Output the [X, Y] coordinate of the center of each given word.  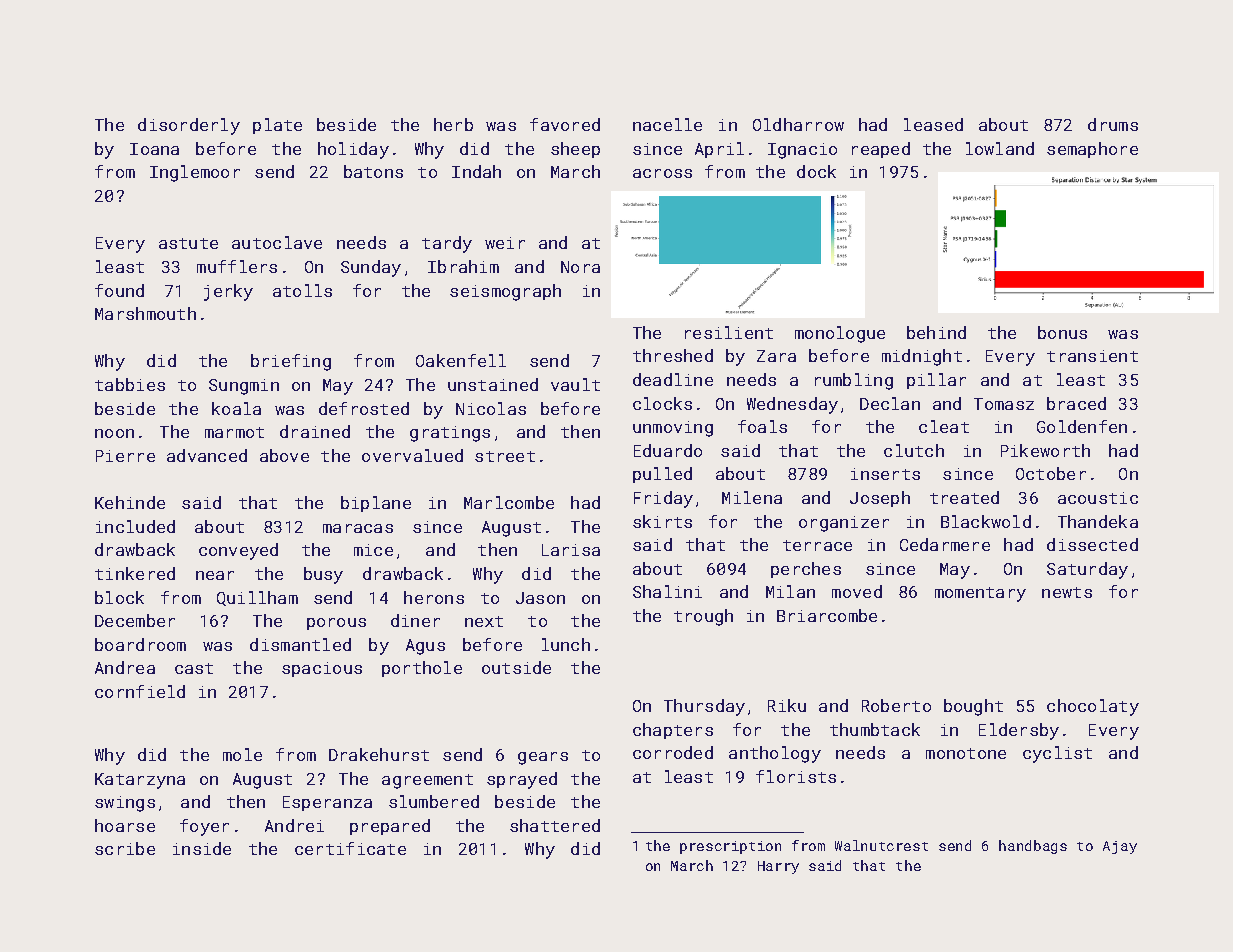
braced [1076, 403]
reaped [881, 150]
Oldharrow [798, 124]
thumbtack [875, 729]
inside [202, 848]
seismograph [505, 292]
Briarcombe [827, 615]
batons [373, 171]
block [119, 597]
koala [236, 408]
